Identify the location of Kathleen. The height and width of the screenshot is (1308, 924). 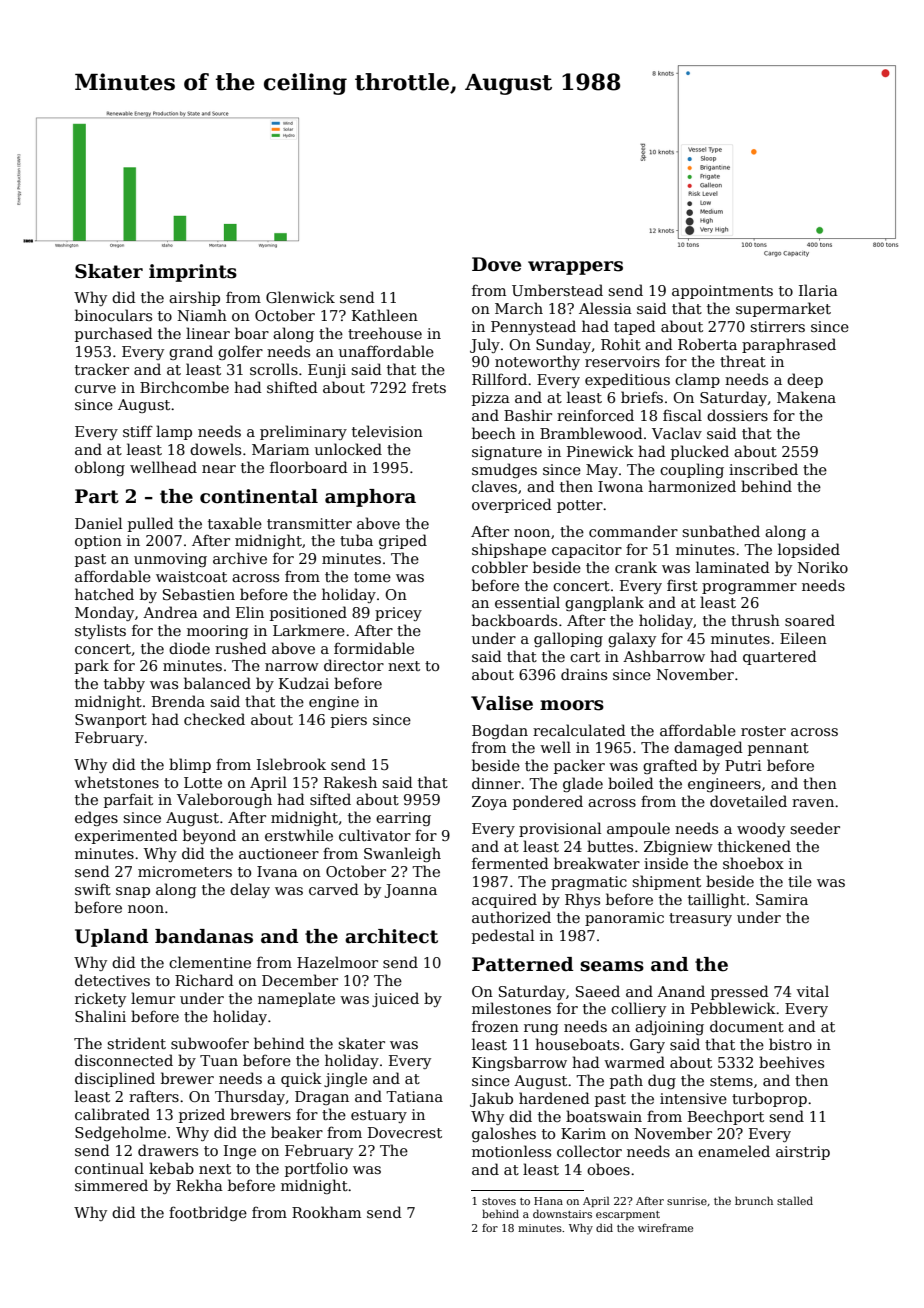
(385, 315).
